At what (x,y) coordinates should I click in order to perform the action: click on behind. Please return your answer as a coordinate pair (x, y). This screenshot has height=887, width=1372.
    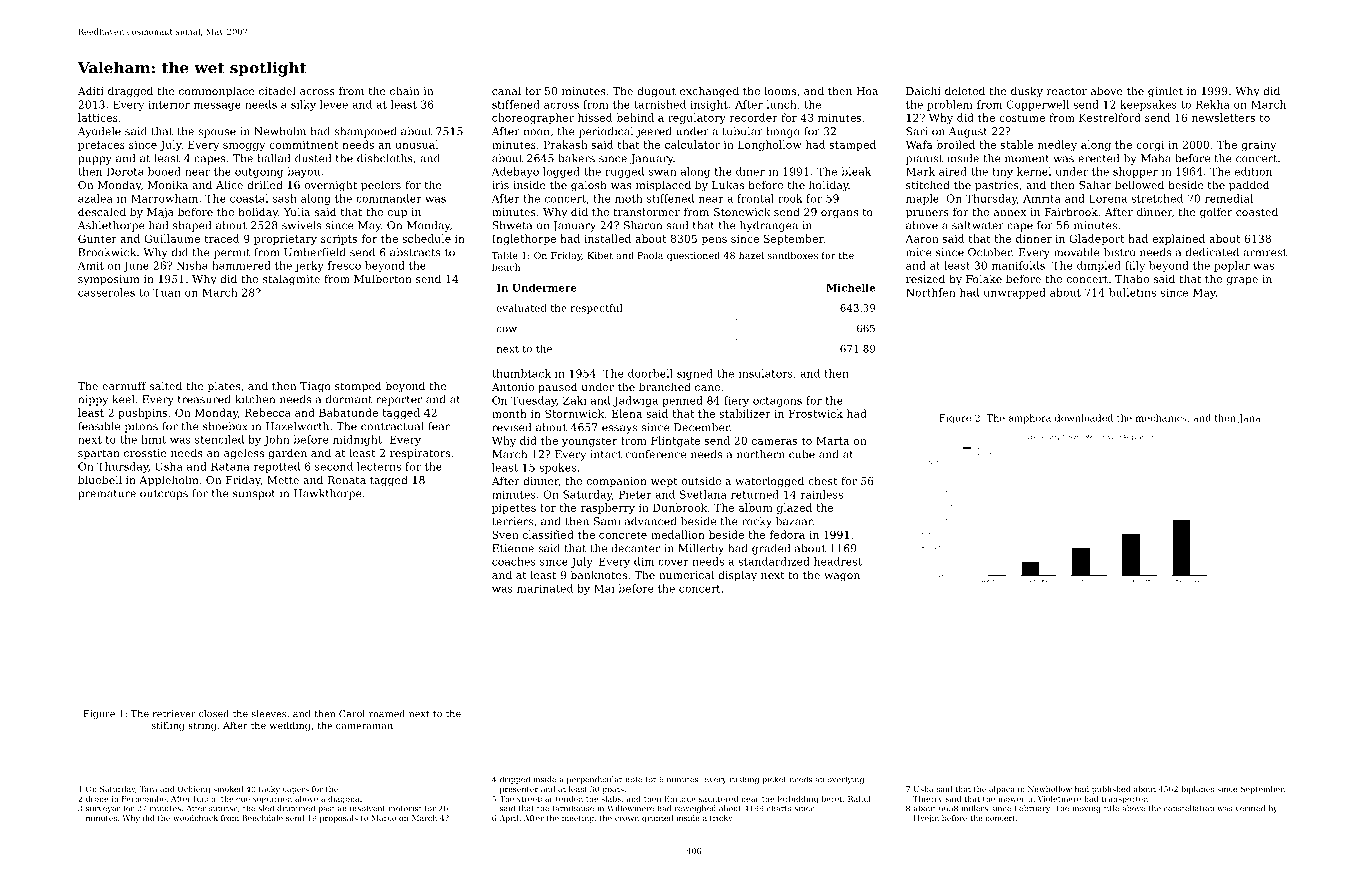
    Looking at the image, I should click on (635, 117).
